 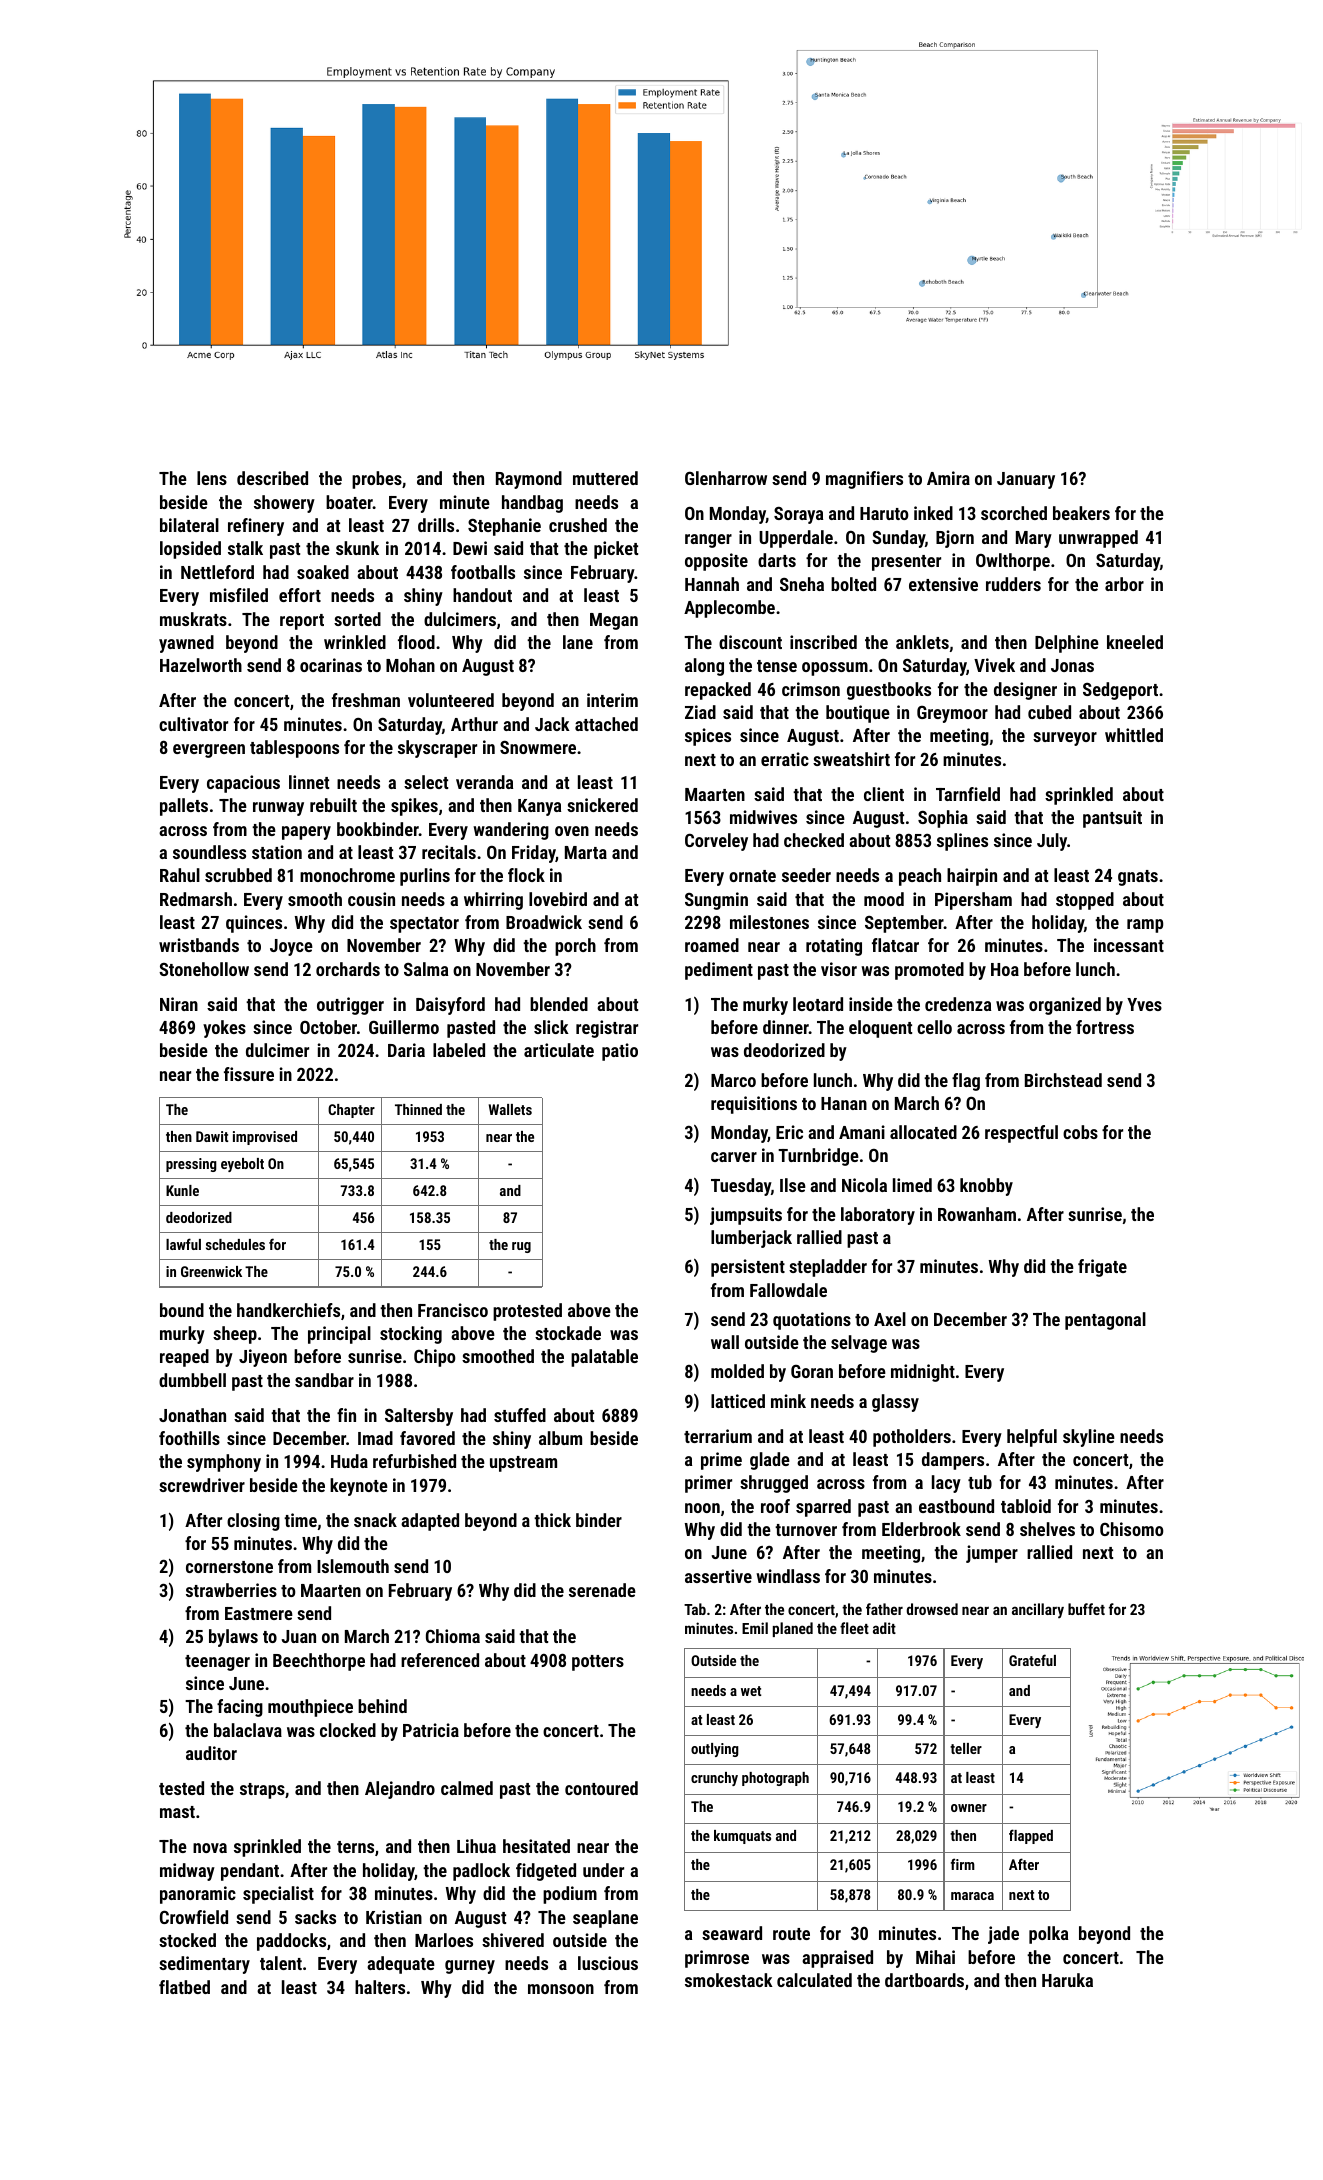 What do you see at coordinates (966, 1748) in the image?
I see `teller` at bounding box center [966, 1748].
